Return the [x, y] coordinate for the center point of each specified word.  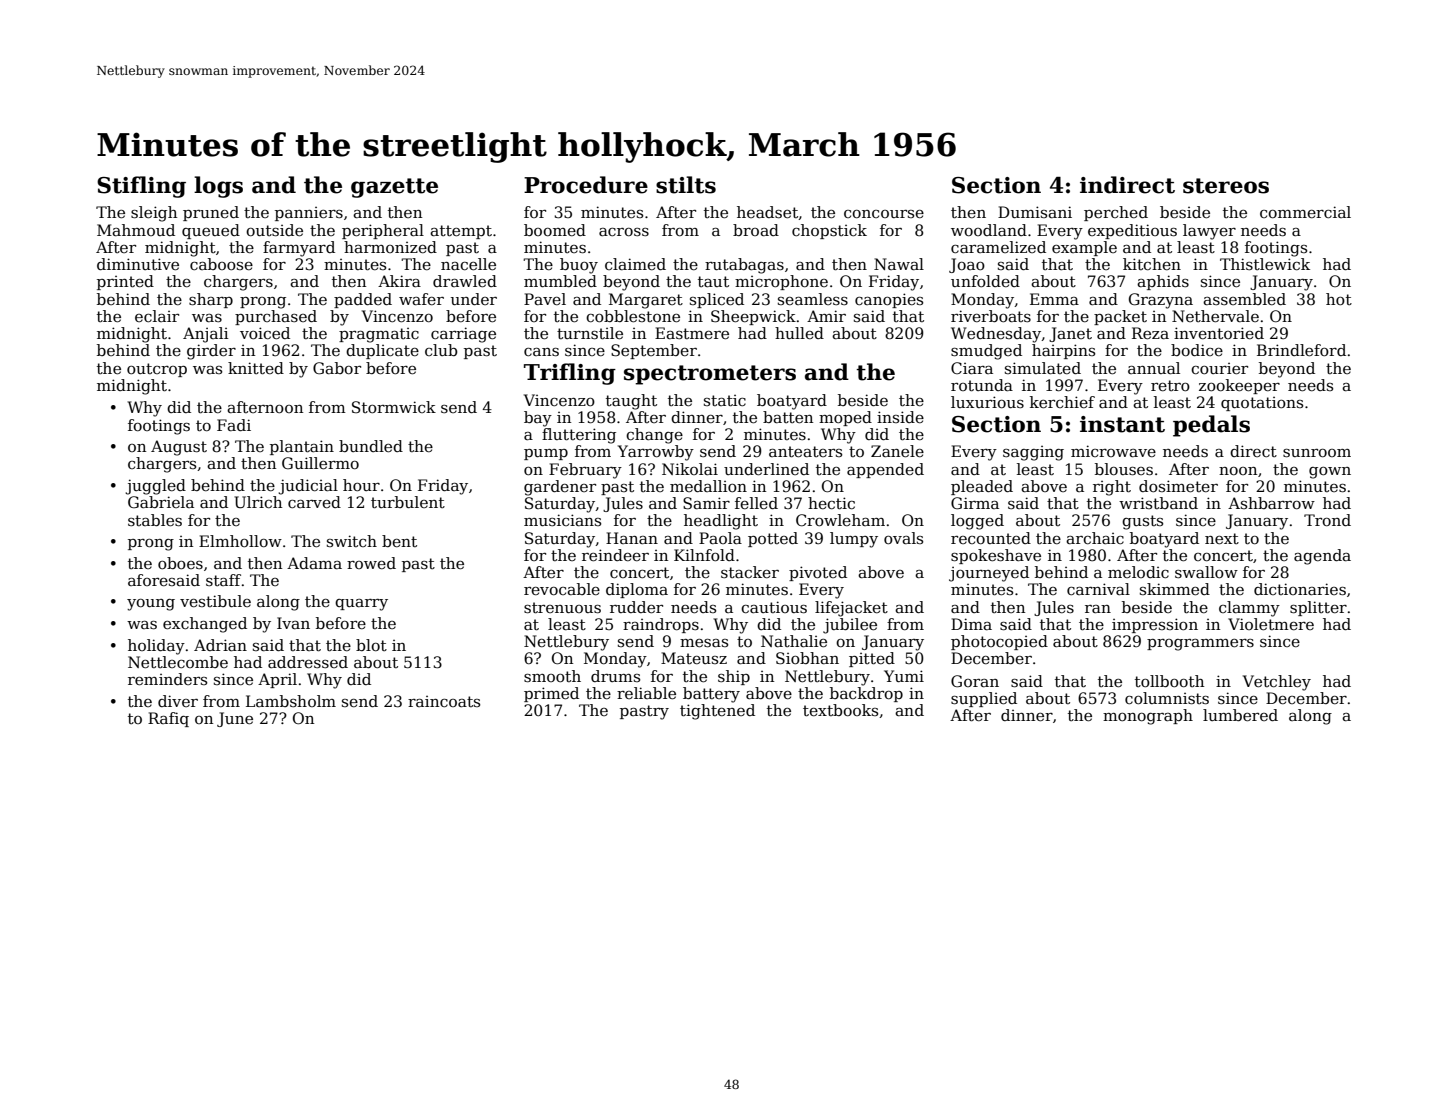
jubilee [850, 626]
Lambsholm [291, 701]
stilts [686, 185]
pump [546, 454]
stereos [1226, 186]
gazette [394, 188]
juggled [155, 487]
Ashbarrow [1271, 503]
